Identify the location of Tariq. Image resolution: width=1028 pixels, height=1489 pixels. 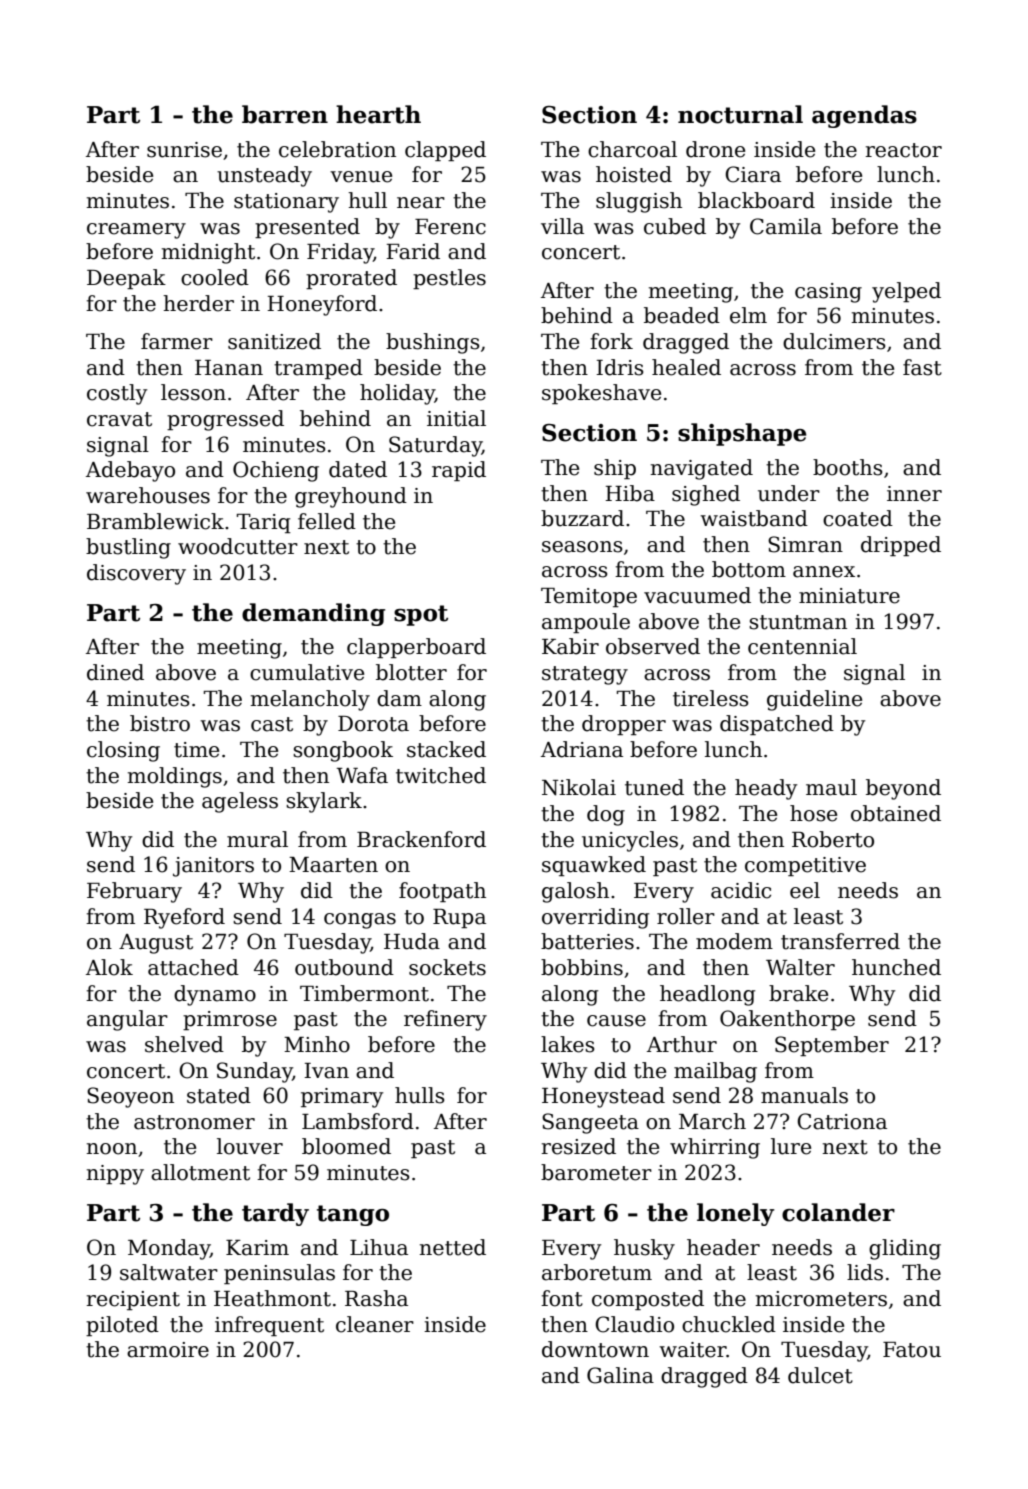
(264, 523).
